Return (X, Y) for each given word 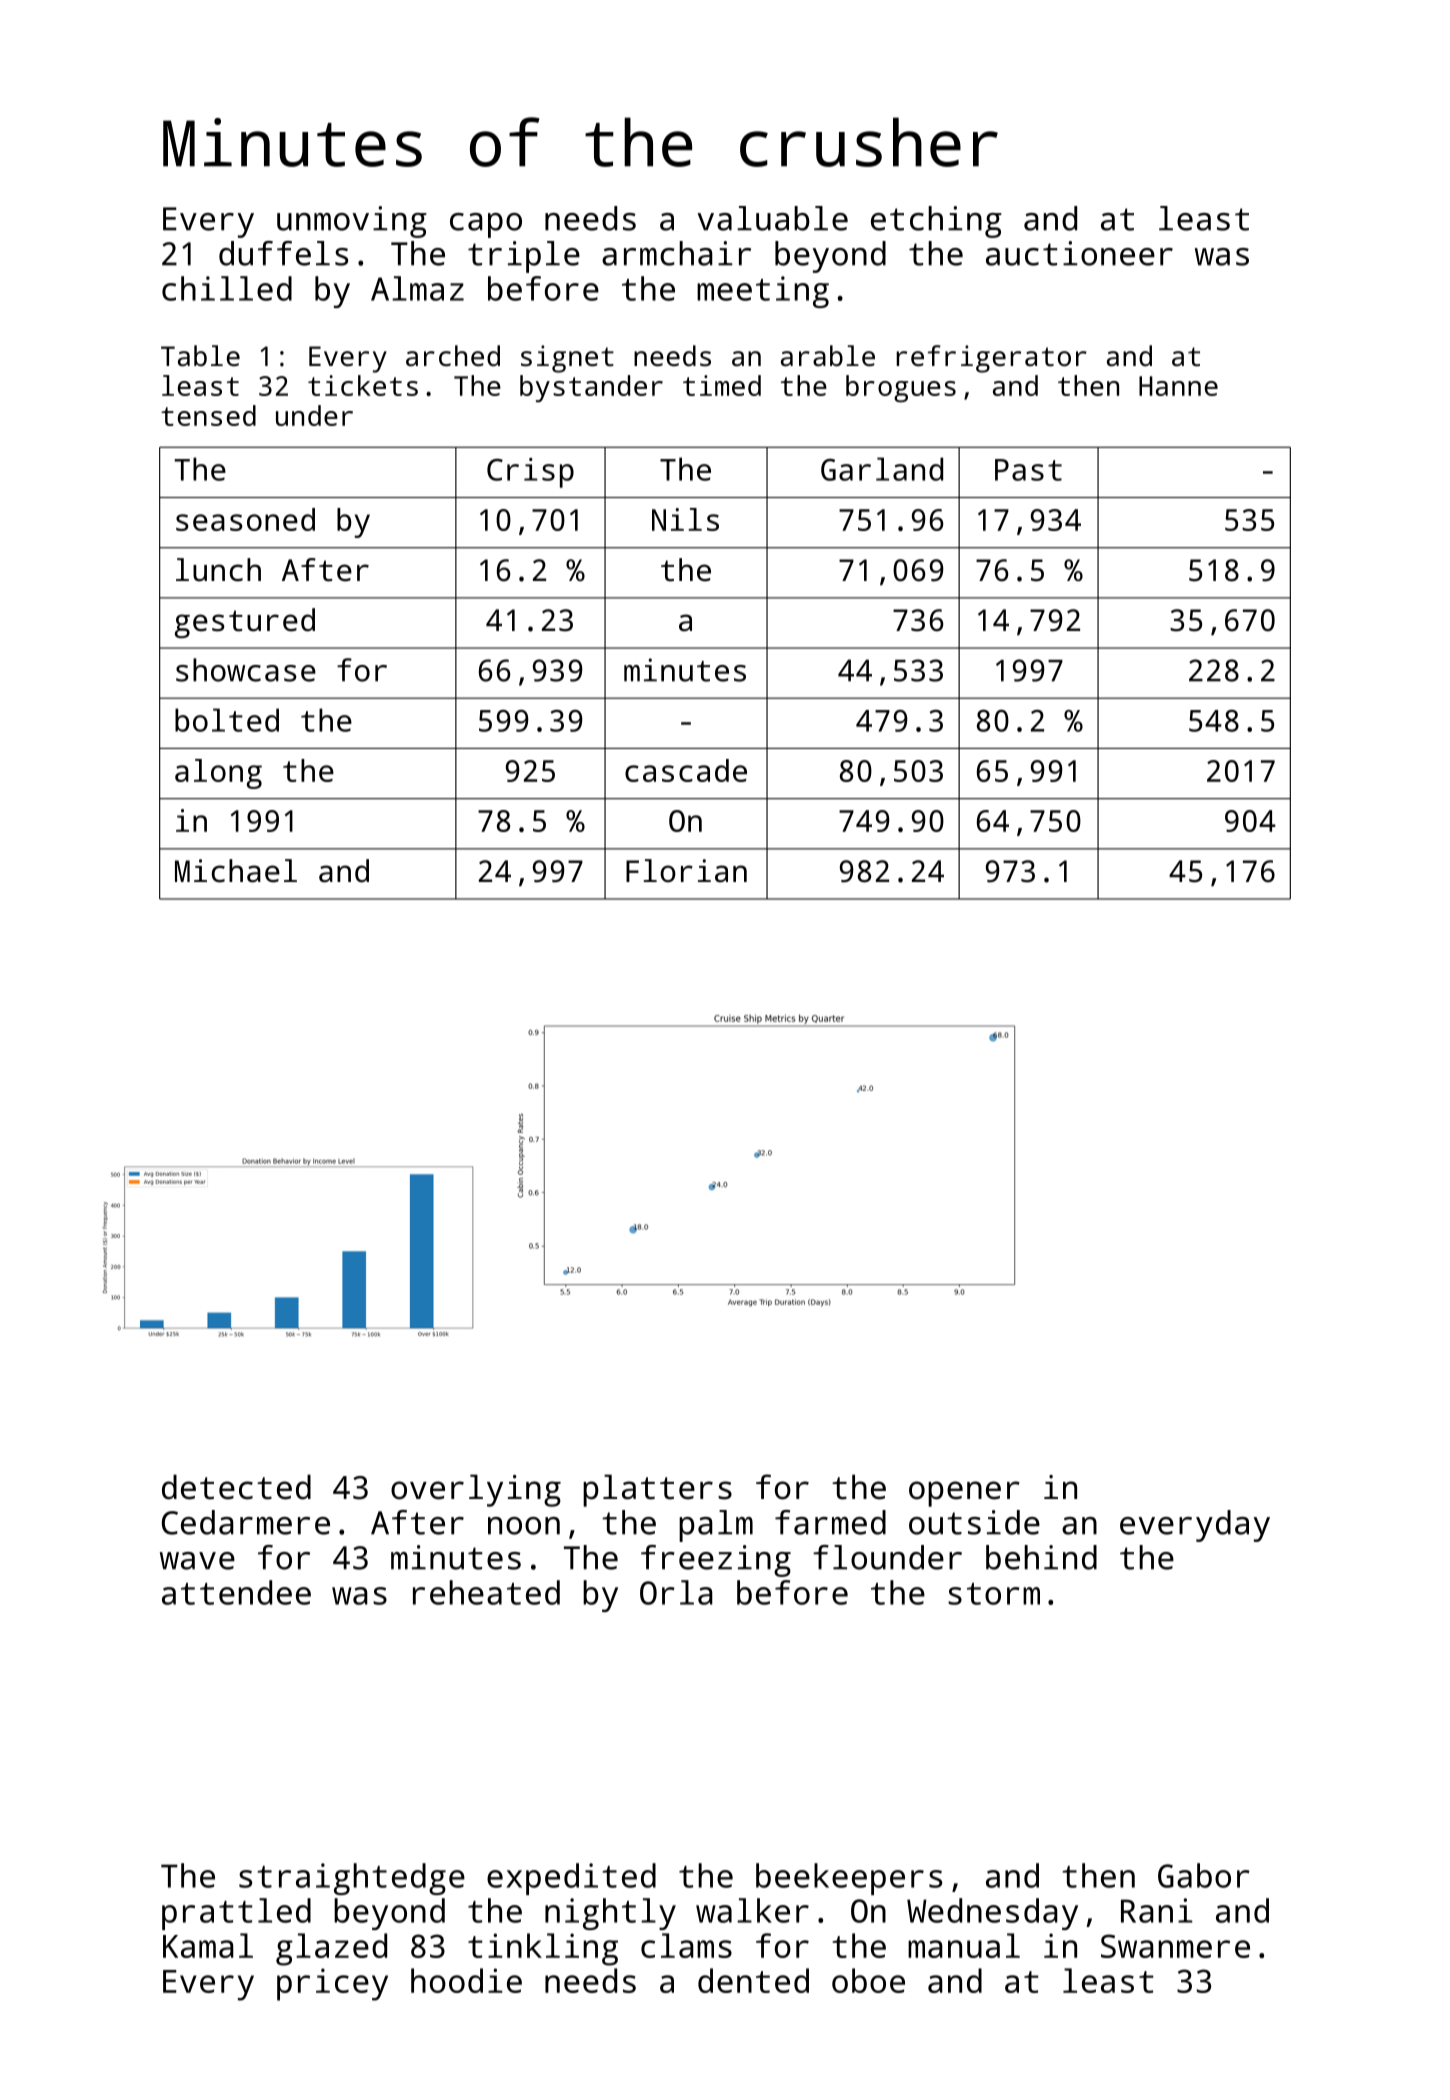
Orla (676, 1592)
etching (936, 222)
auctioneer (1079, 253)
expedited (571, 1879)
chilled (227, 288)
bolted (227, 720)
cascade (686, 770)
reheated (486, 1592)
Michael (236, 871)
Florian (686, 871)
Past (1028, 470)
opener (964, 1494)
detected (236, 1487)
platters (657, 1490)
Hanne (1178, 386)
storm (994, 1594)
